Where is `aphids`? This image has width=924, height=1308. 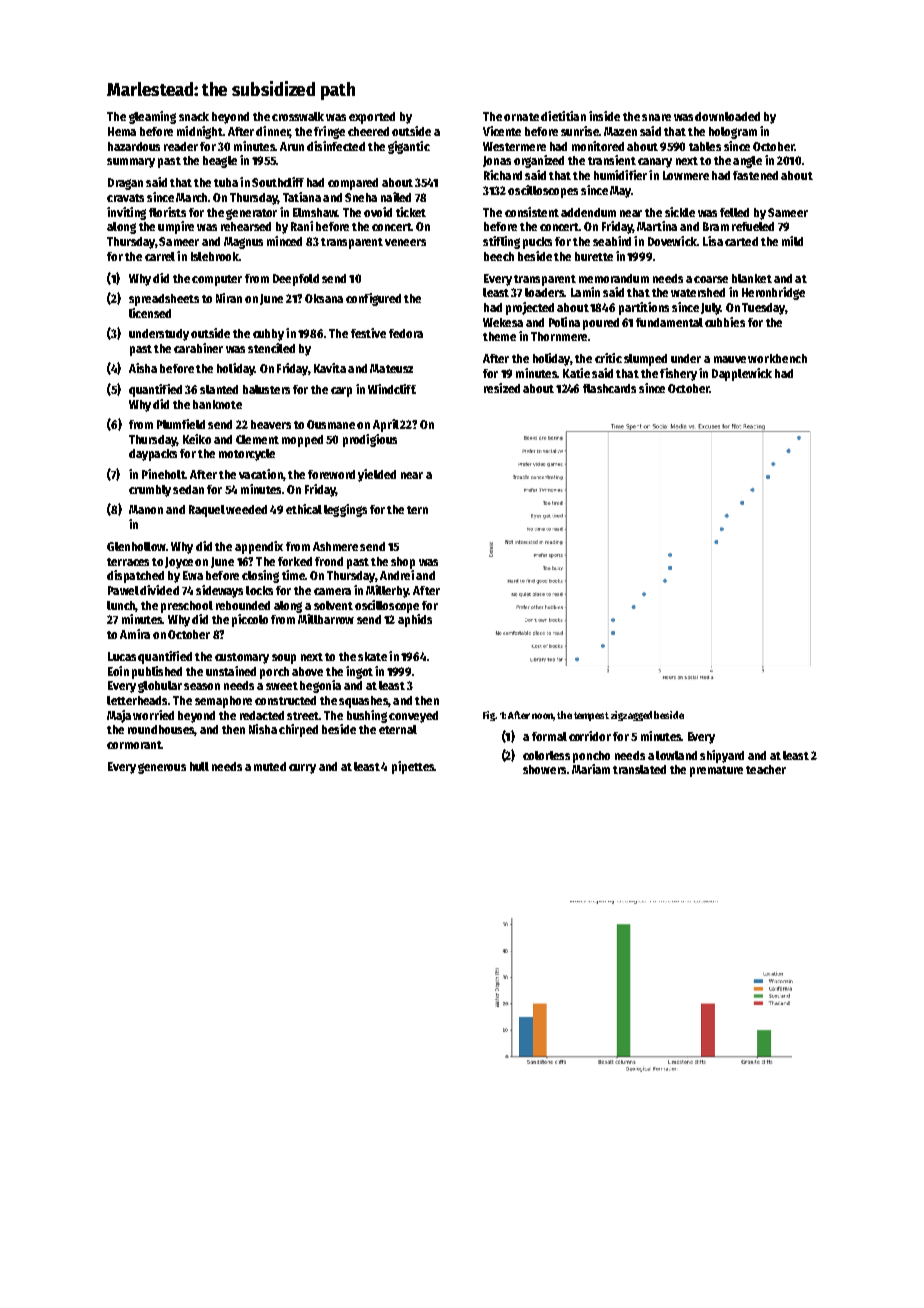
aphids is located at coordinates (415, 620).
